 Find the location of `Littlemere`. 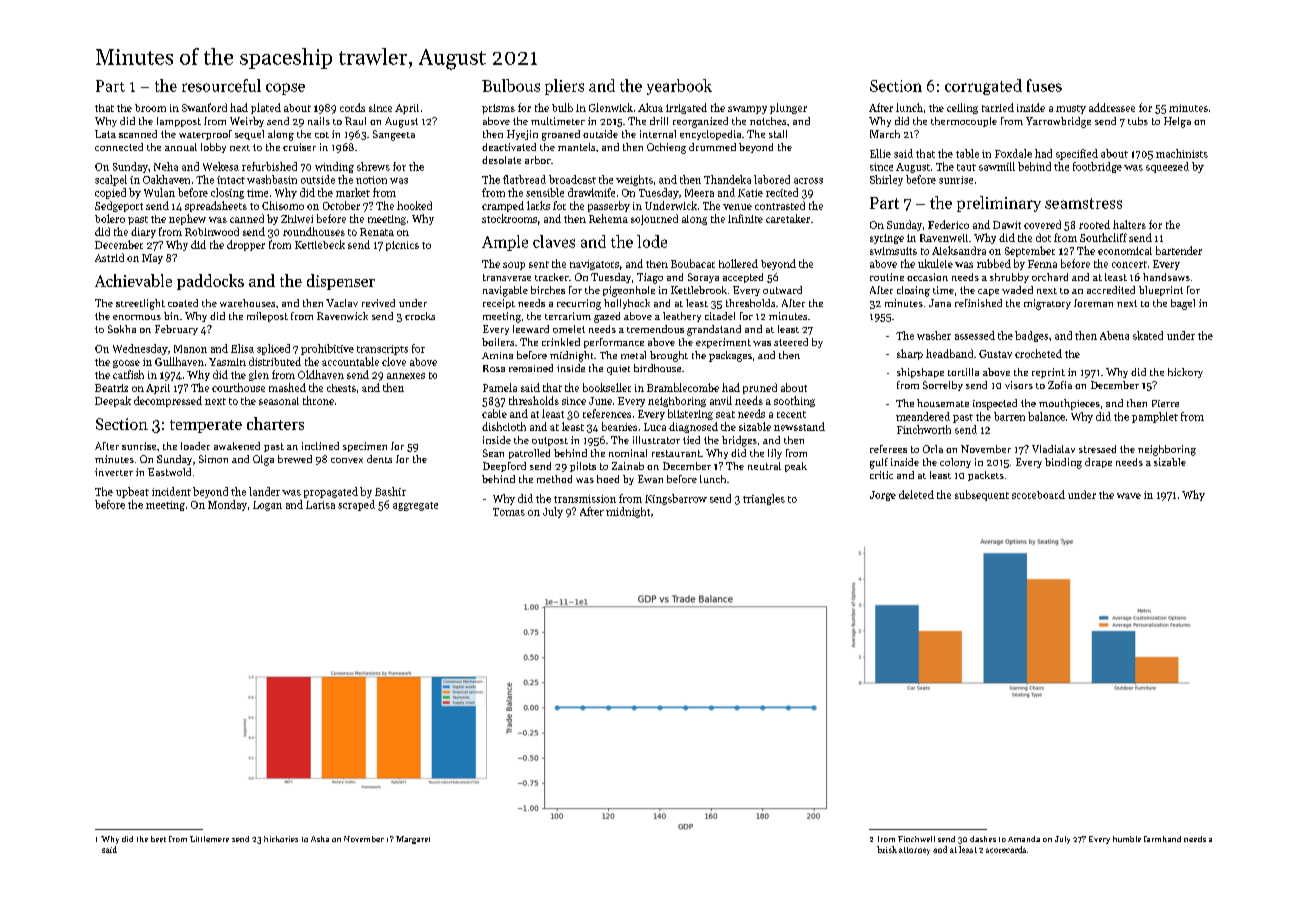

Littlemere is located at coordinates (209, 839).
